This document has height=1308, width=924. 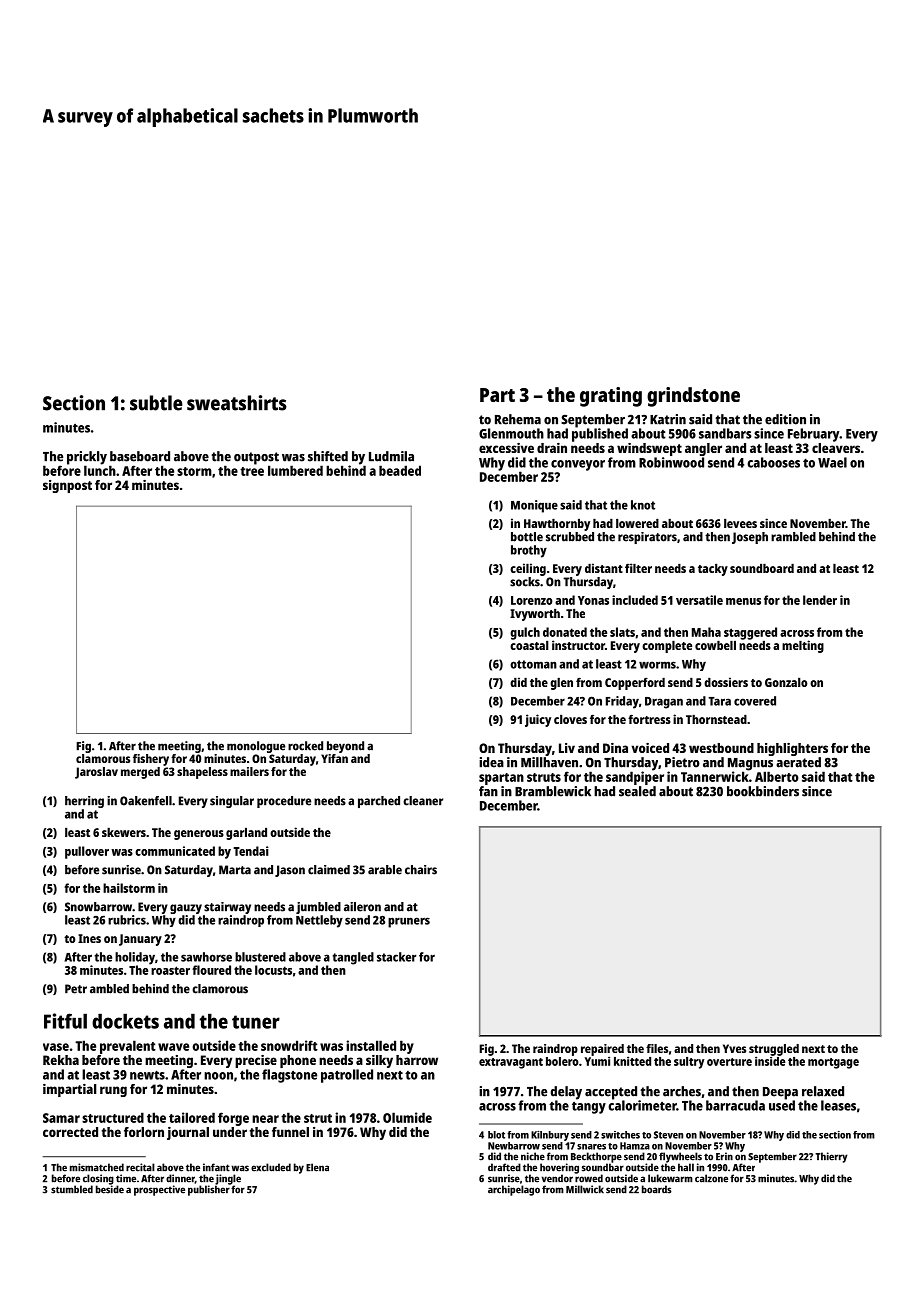 I want to click on subtle, so click(x=156, y=403).
